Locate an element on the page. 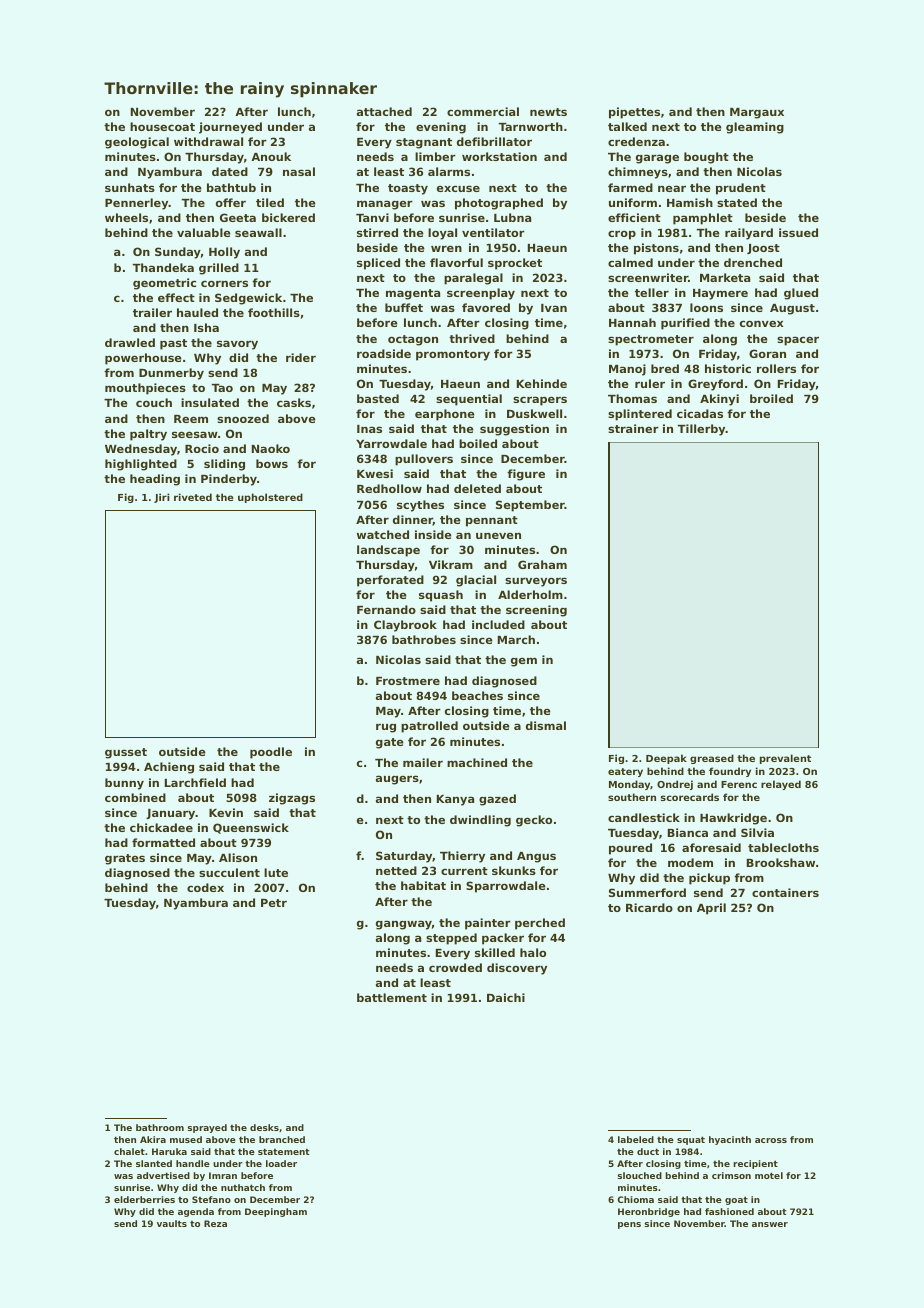  screenplay is located at coordinates (481, 294).
